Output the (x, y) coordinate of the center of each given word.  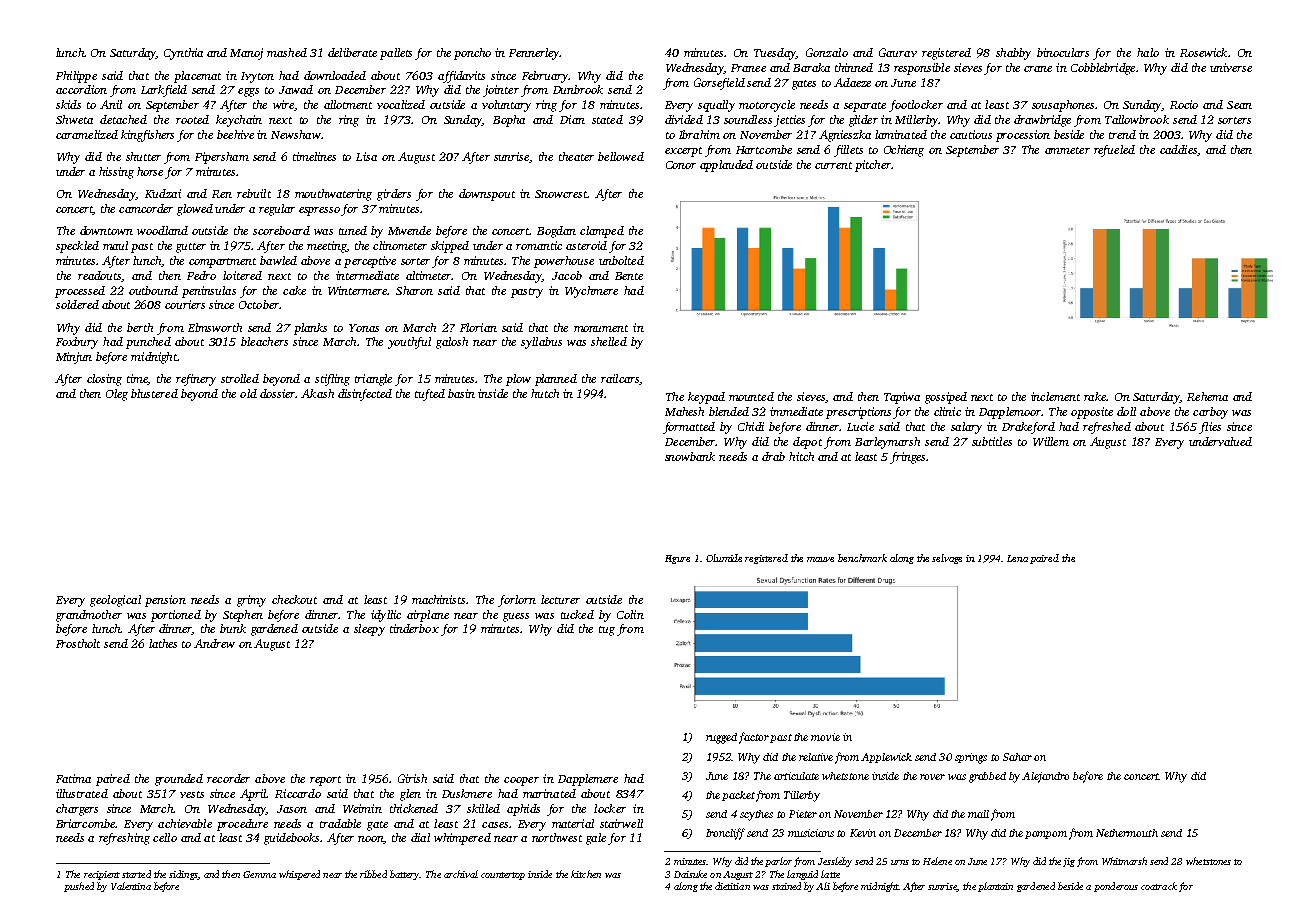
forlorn (517, 601)
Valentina (131, 886)
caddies (1178, 149)
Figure (677, 559)
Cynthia (183, 54)
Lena (1017, 558)
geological (115, 601)
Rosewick (1203, 52)
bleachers (264, 341)
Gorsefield (719, 84)
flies (1210, 428)
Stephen (243, 616)
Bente (629, 276)
